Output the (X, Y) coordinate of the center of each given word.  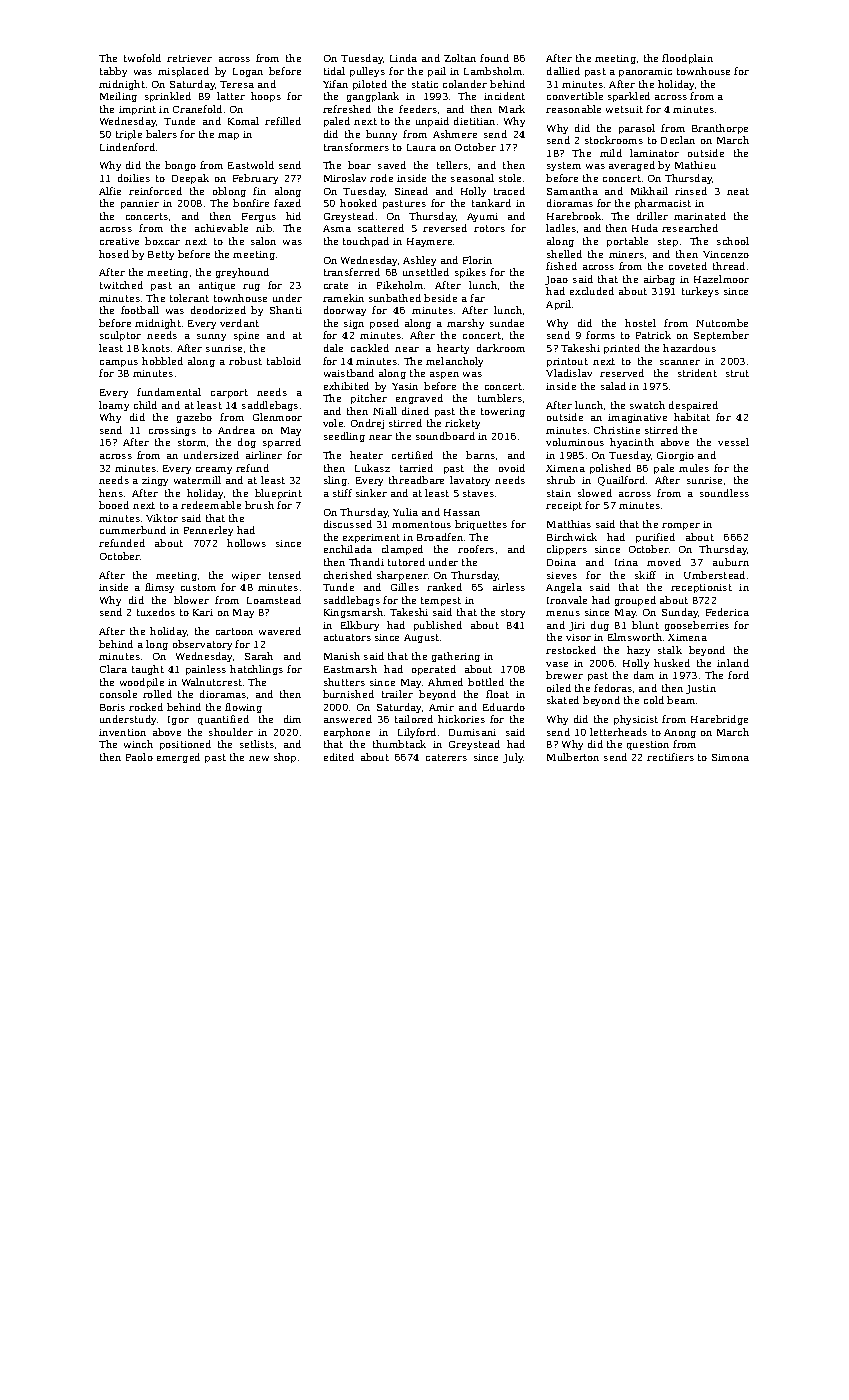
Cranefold (197, 109)
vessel (733, 442)
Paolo (139, 757)
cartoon (234, 631)
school (733, 241)
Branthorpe (720, 129)
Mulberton (573, 757)
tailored (414, 719)
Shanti (286, 310)
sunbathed (395, 298)
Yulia (405, 512)
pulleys (367, 72)
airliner (264, 455)
